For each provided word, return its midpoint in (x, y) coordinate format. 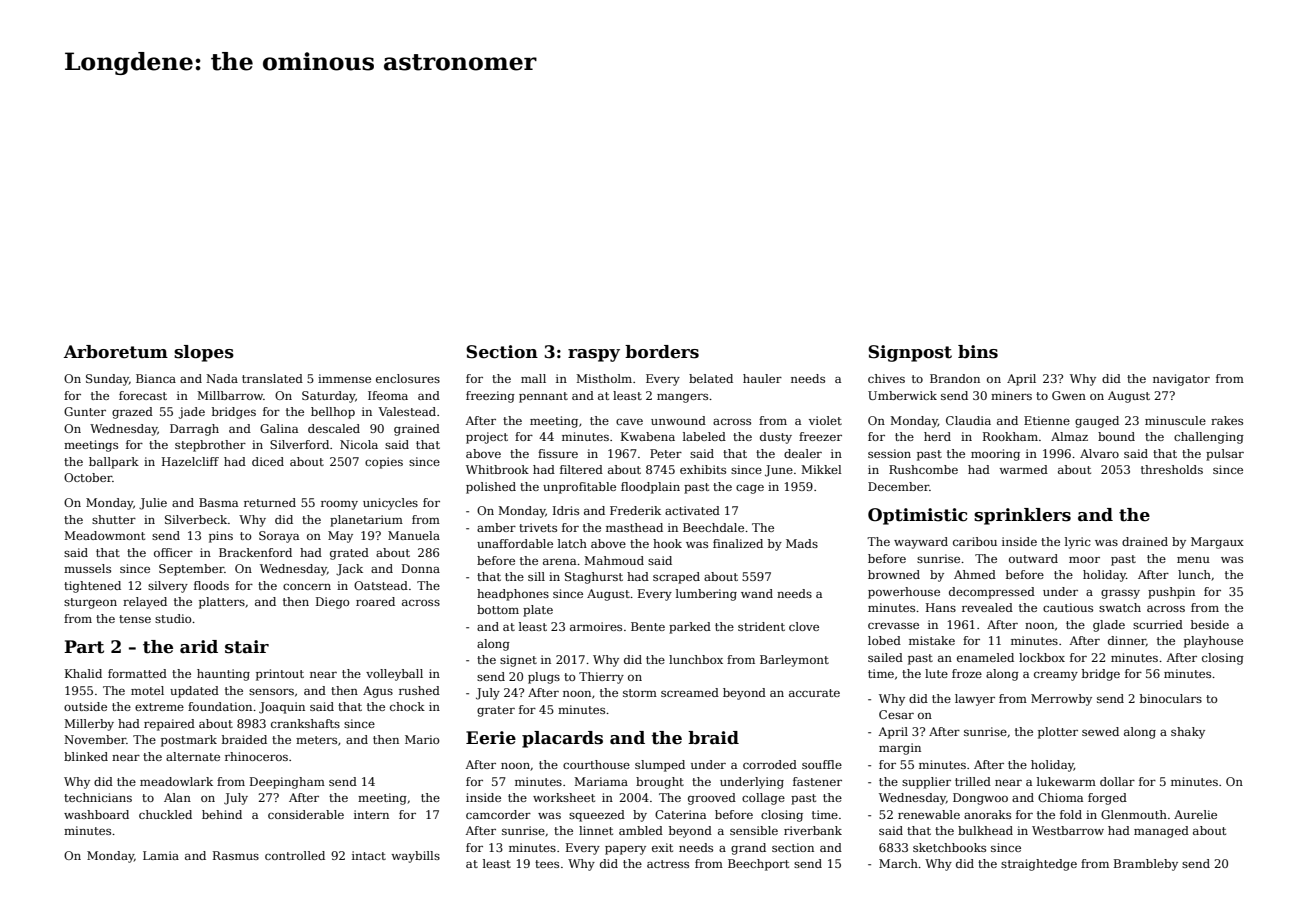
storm (640, 693)
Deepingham (287, 783)
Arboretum (116, 352)
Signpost (910, 353)
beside (1210, 624)
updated (194, 692)
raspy (594, 355)
